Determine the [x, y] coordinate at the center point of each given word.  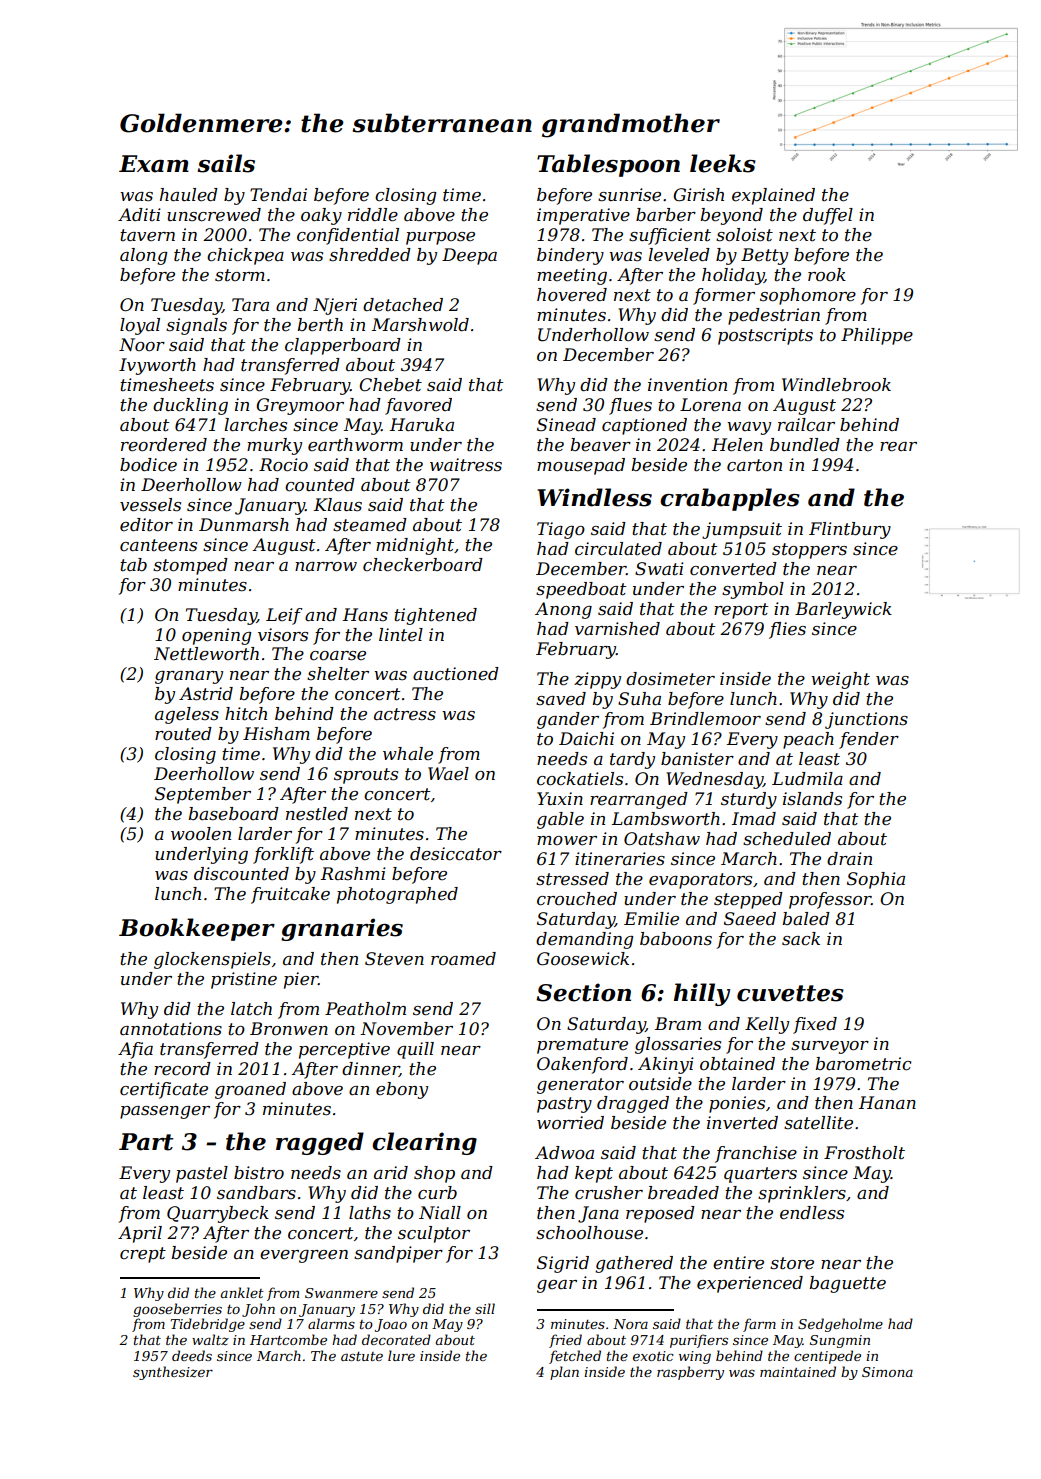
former [724, 296]
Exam [154, 164]
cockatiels [580, 779]
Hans [365, 614]
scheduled [787, 838]
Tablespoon [608, 165]
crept [143, 1255]
